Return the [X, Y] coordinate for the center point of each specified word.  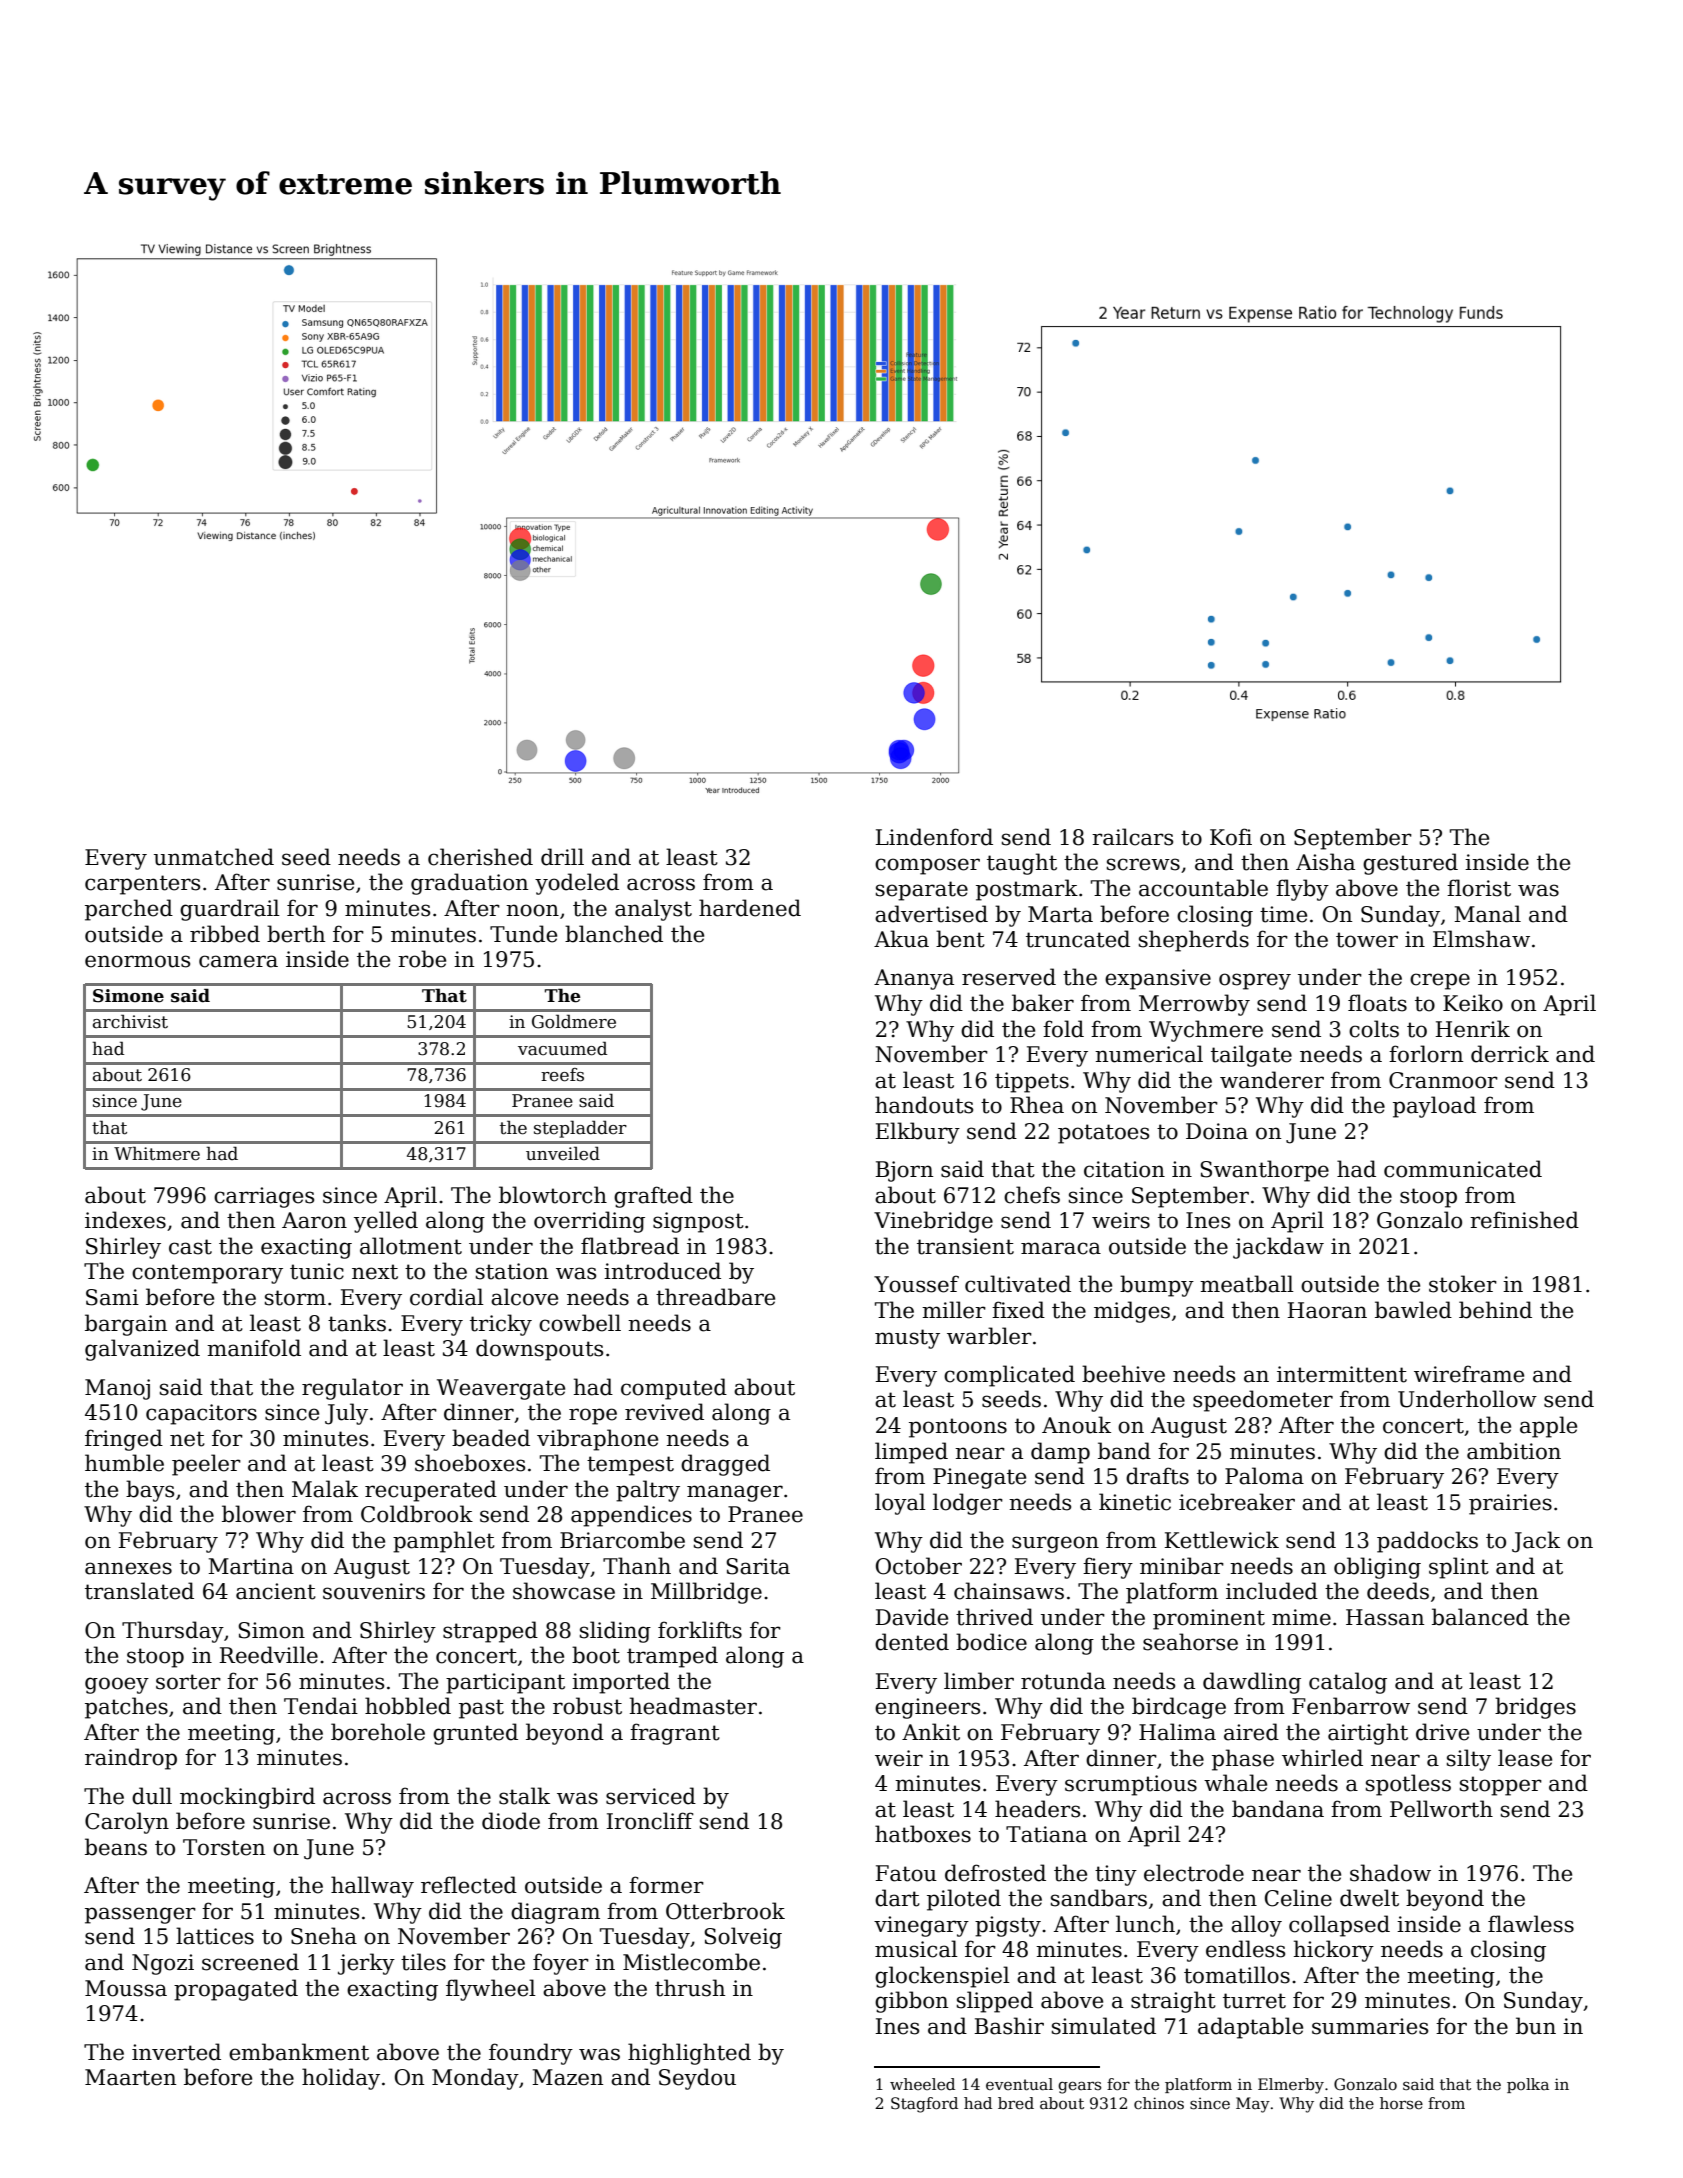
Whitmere [157, 1154]
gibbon [911, 2002]
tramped [672, 1657]
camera [238, 961]
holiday [341, 2079]
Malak [325, 1489]
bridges [1535, 1708]
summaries [1370, 2026]
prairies [1510, 1504]
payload [1434, 1107]
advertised [931, 914]
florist [1479, 888]
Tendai [321, 1706]
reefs [562, 1075]
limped [911, 1453]
